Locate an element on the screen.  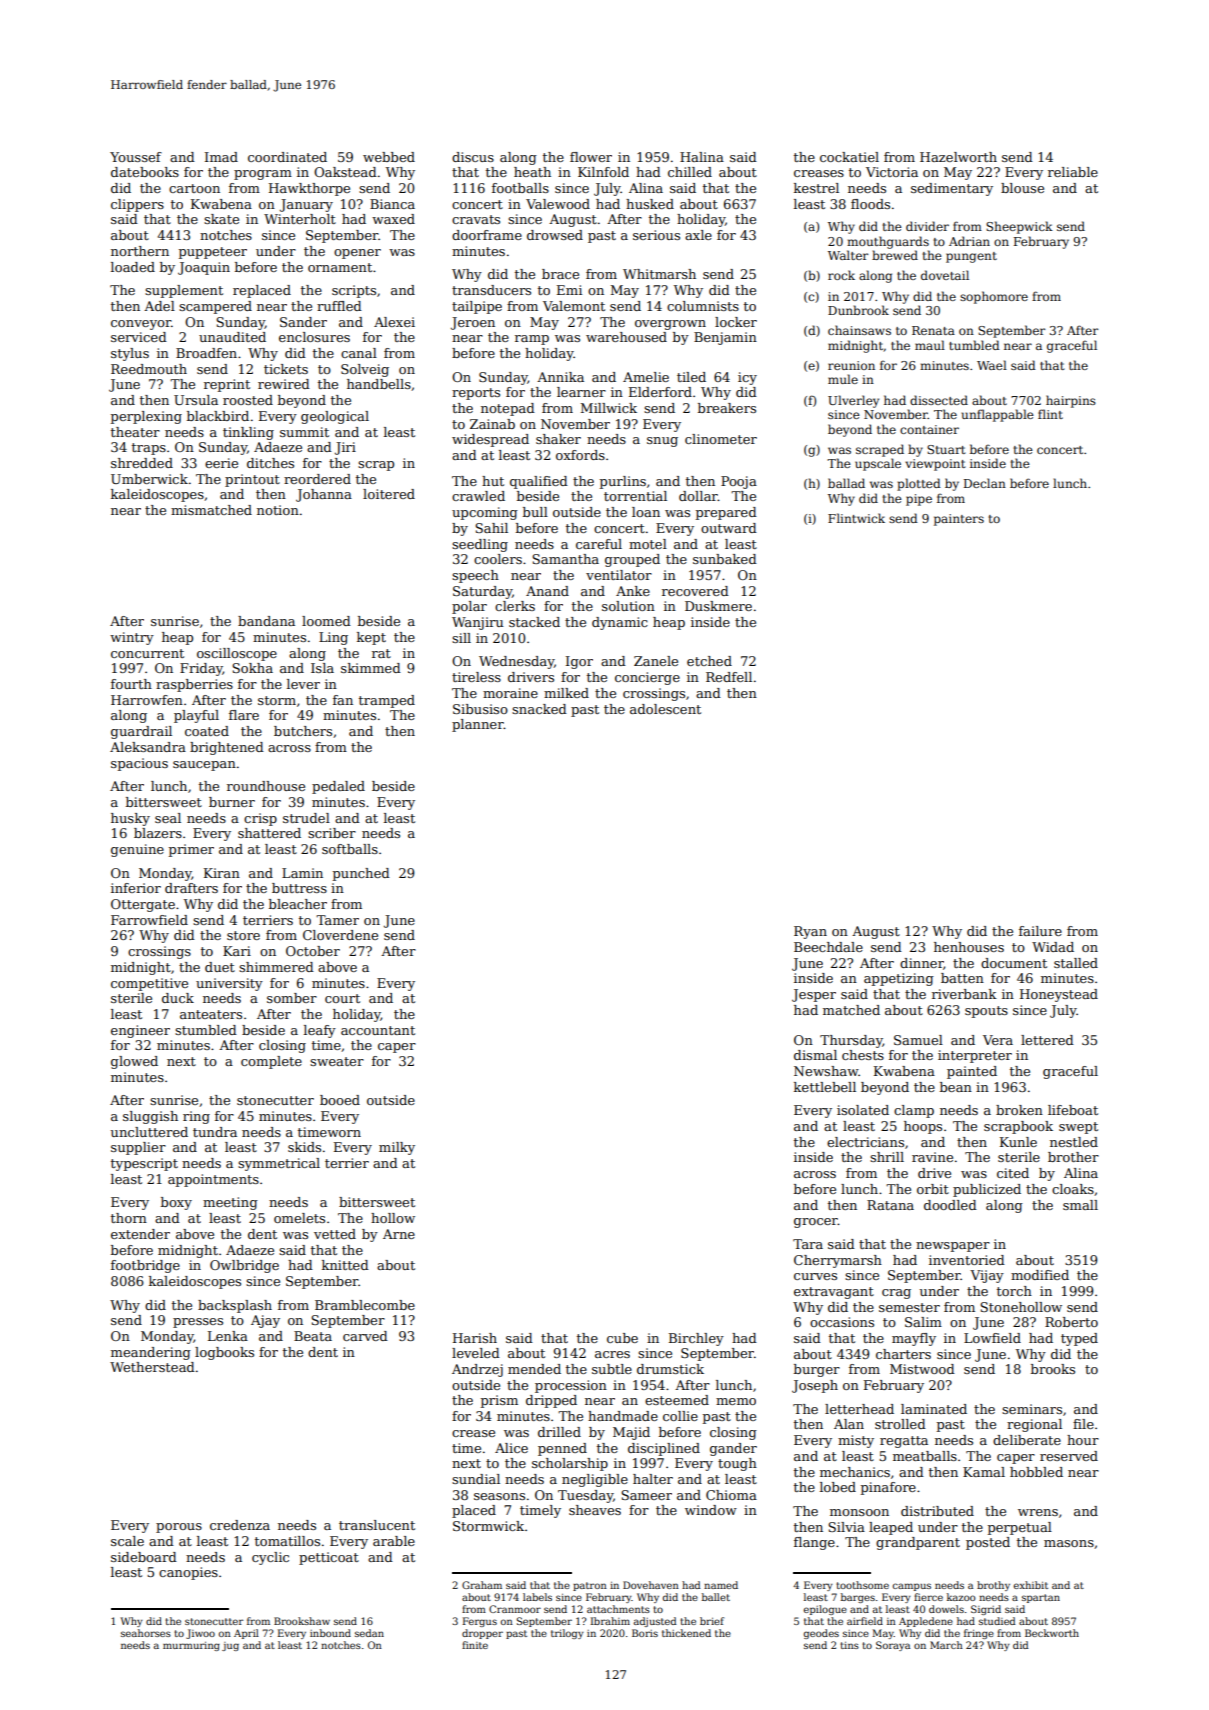
roundhouse is located at coordinates (266, 786).
